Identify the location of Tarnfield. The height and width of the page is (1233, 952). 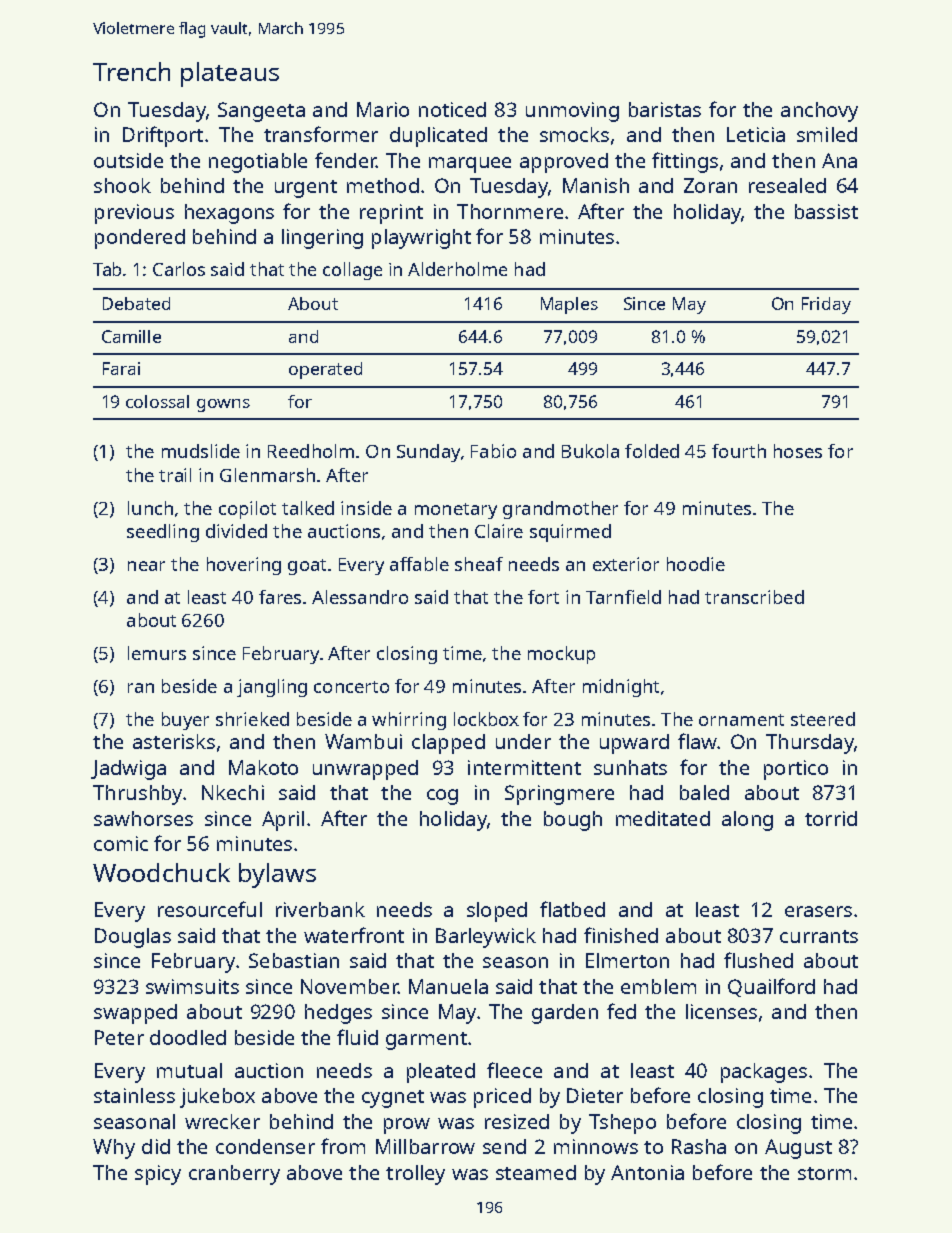
(623, 597).
